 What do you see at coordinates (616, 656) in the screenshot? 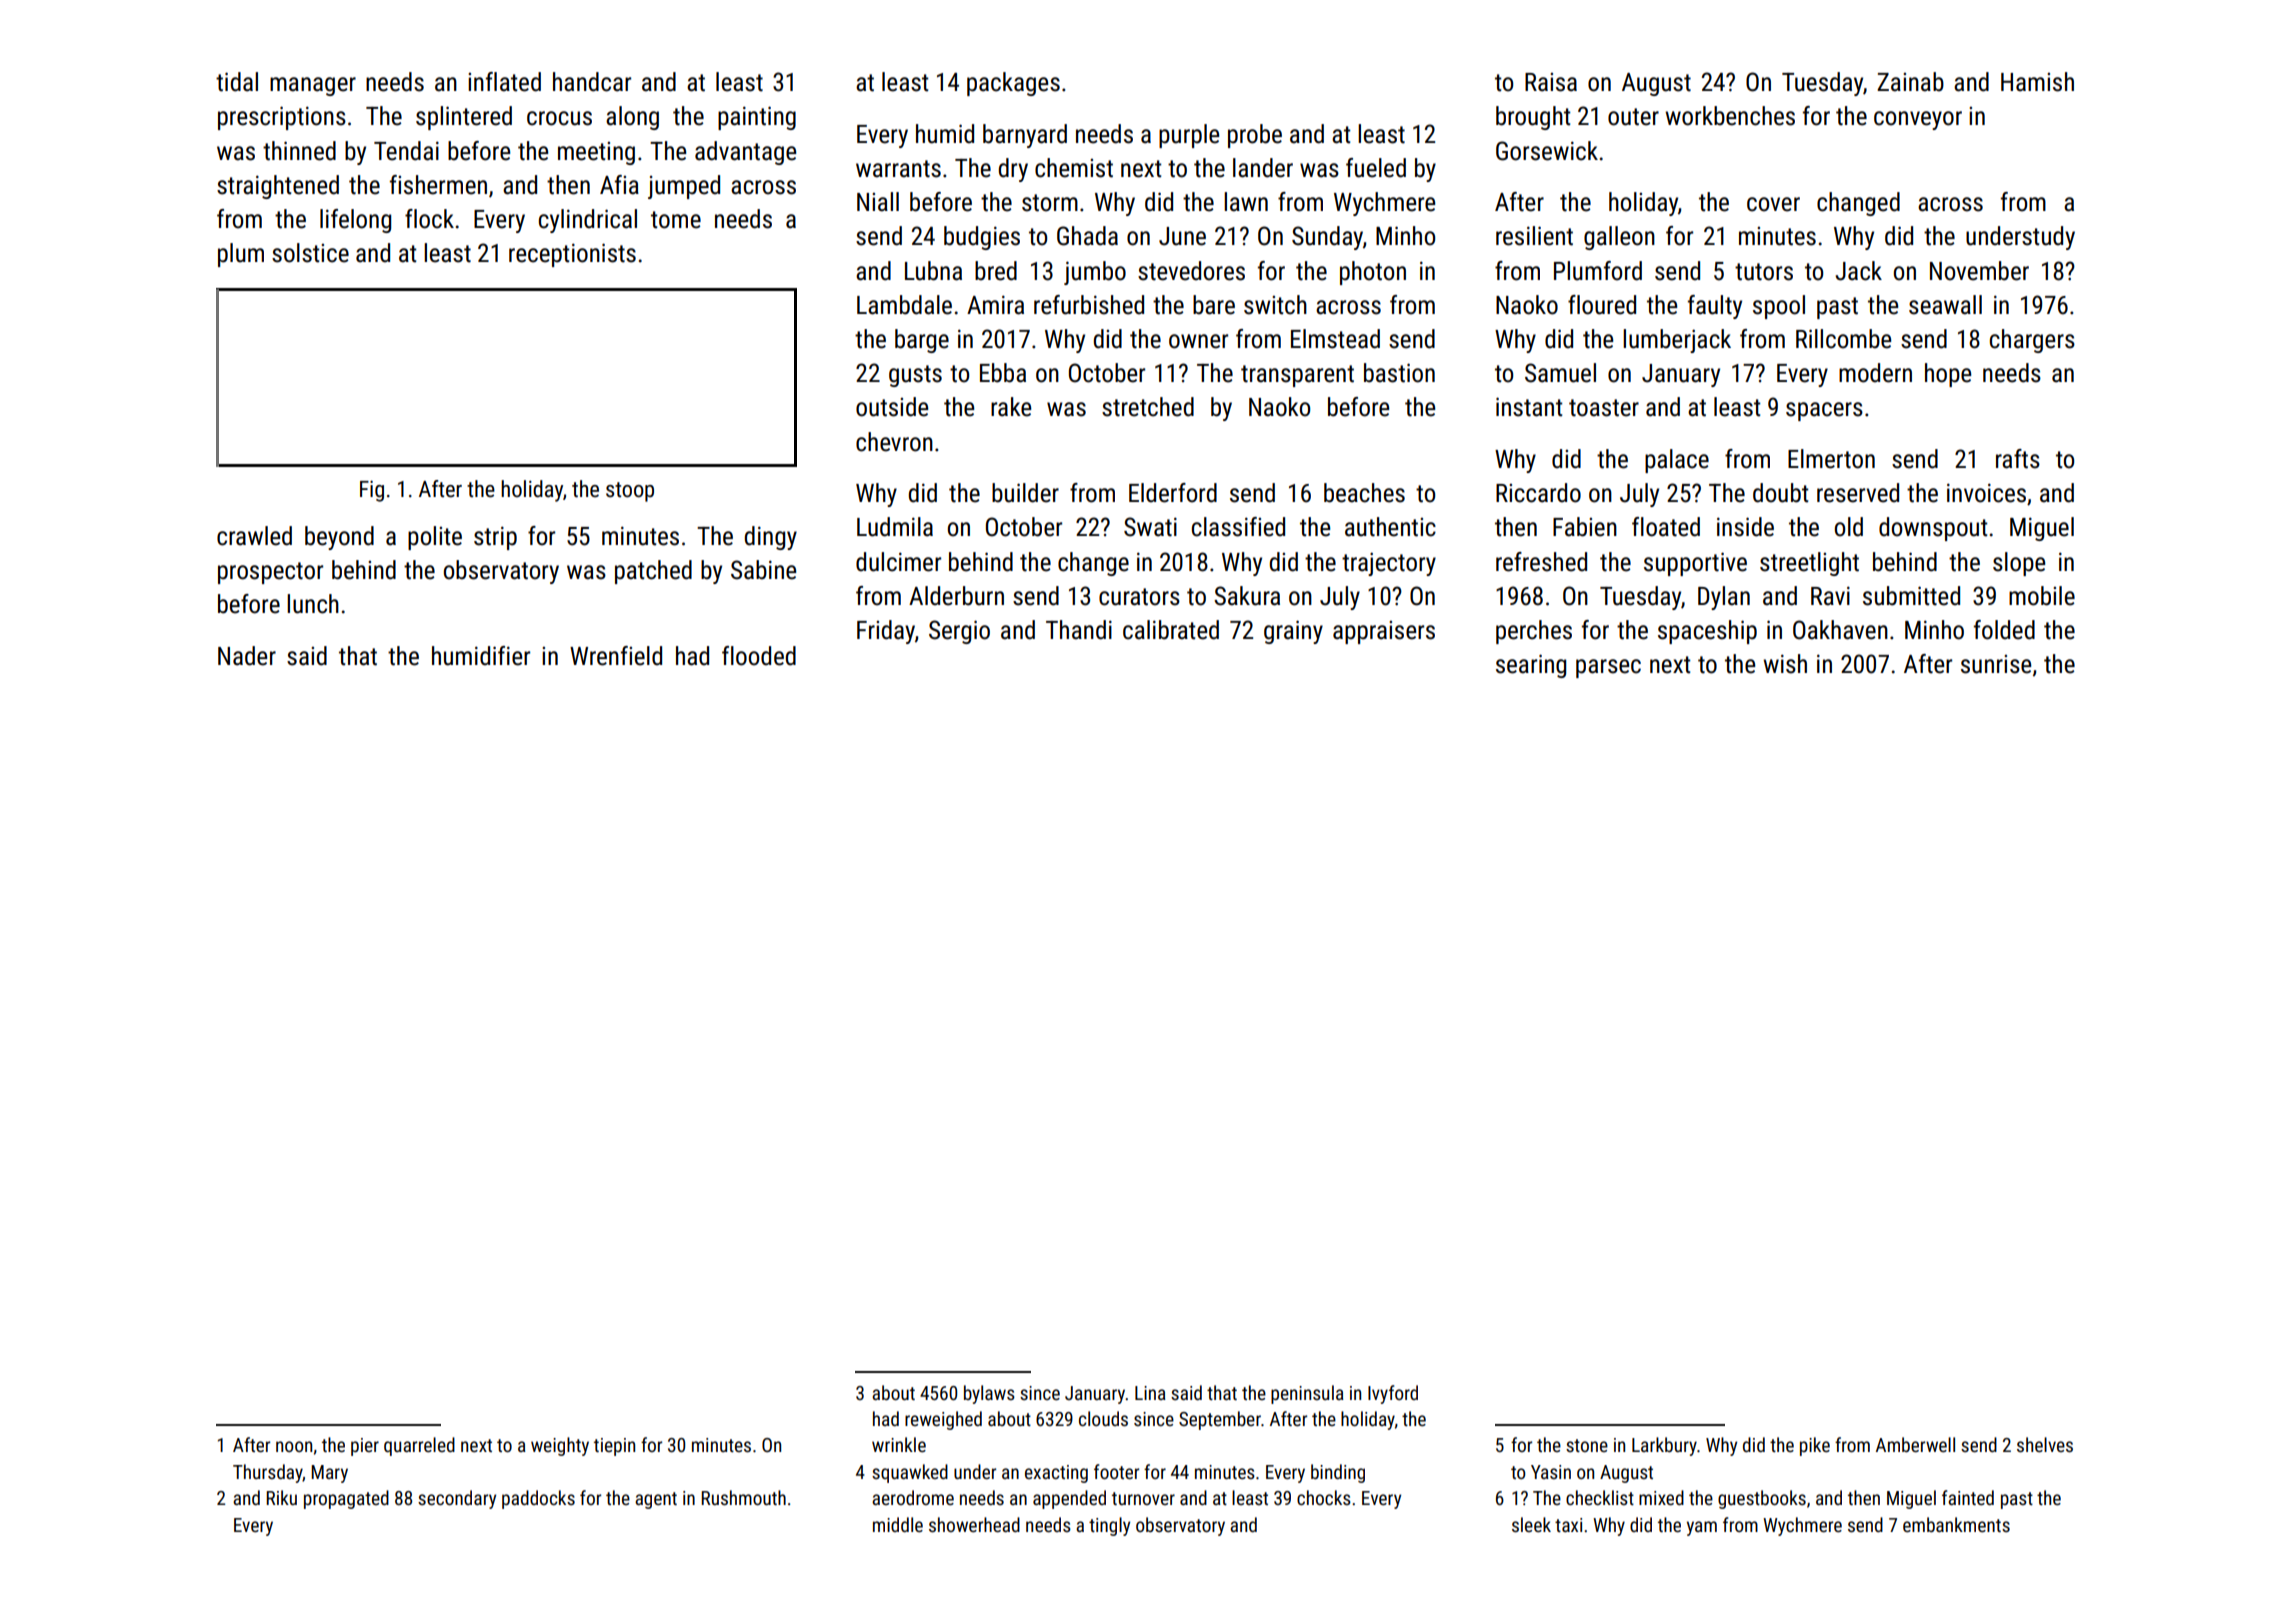
I see `Wrenfield` at bounding box center [616, 656].
